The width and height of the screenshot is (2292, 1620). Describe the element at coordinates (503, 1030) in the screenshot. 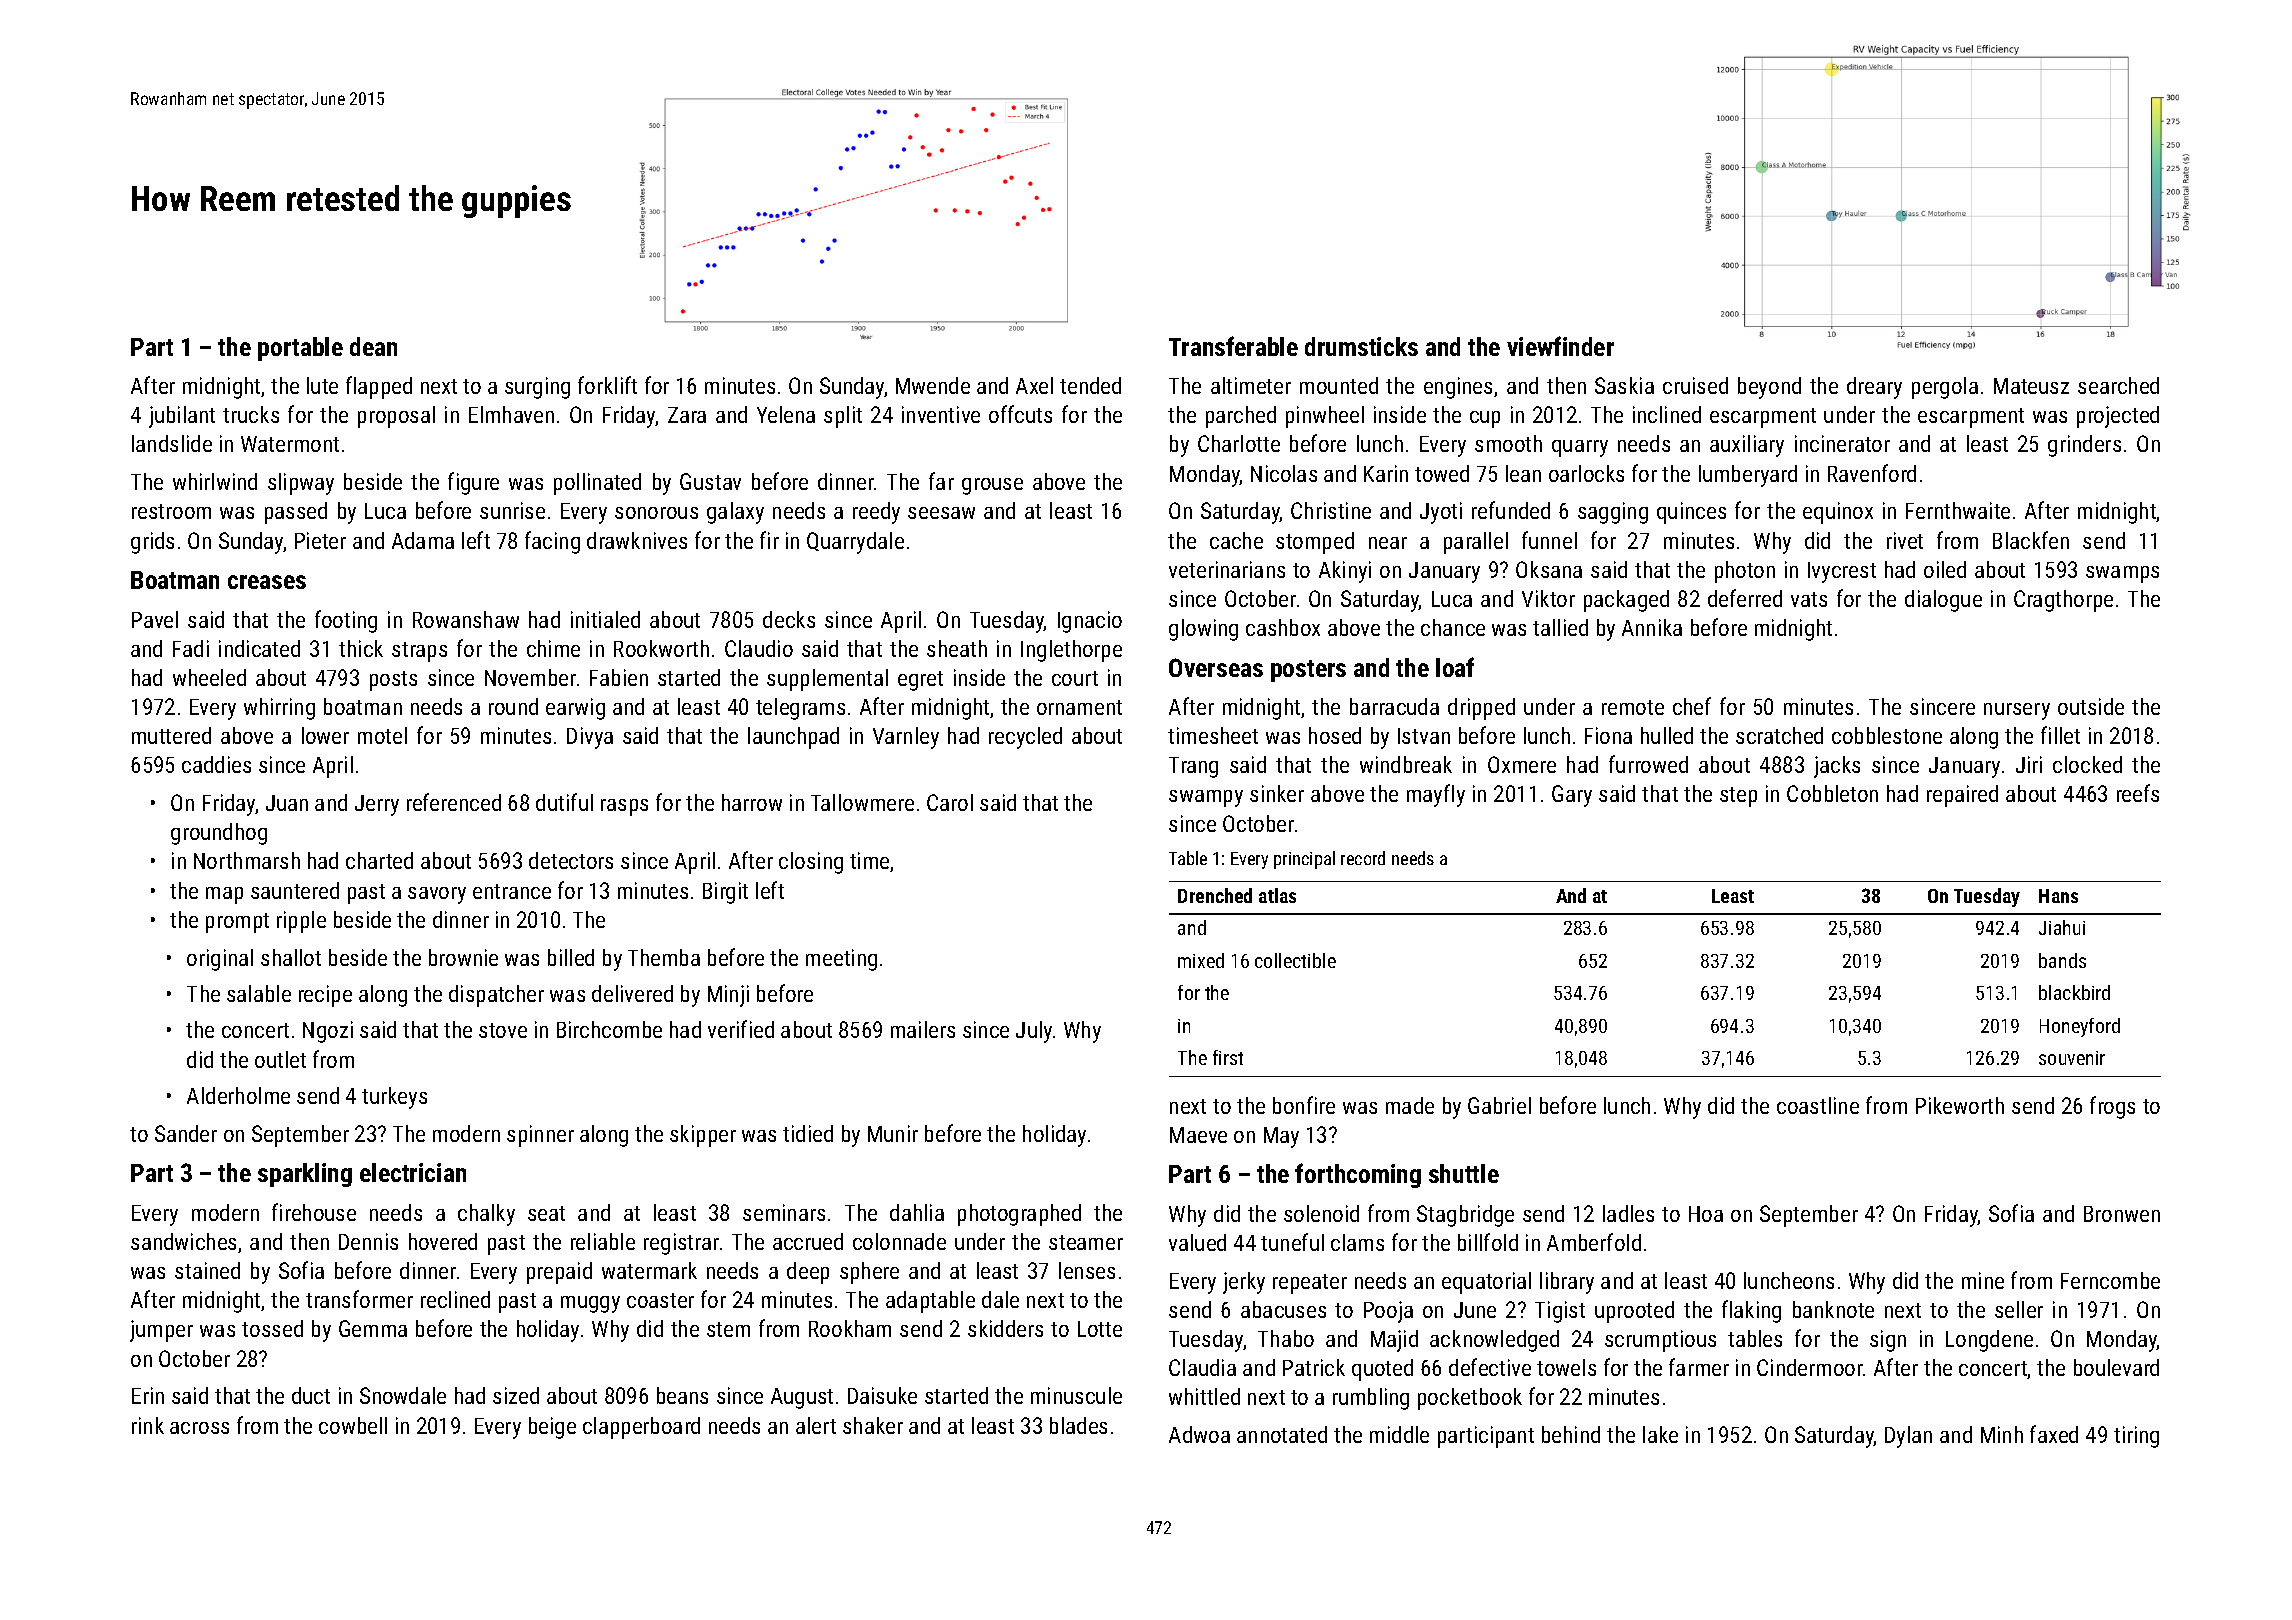

I see `stove` at that location.
